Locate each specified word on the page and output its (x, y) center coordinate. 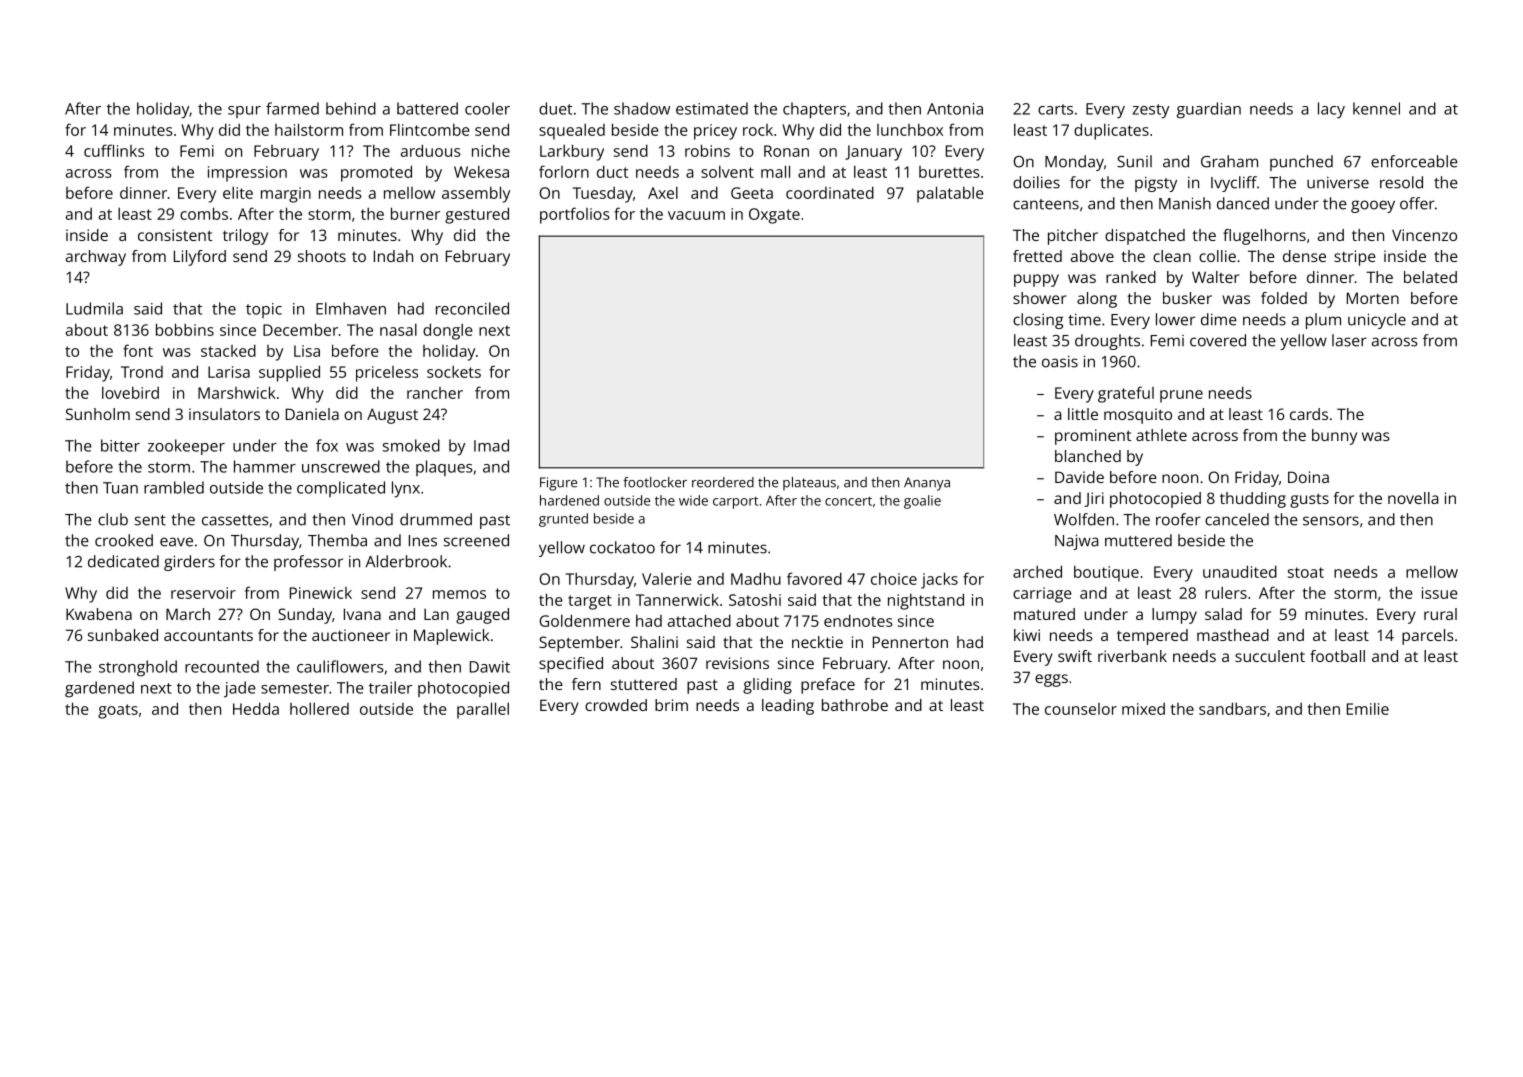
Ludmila (94, 308)
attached (699, 620)
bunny (1334, 437)
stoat (1306, 572)
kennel (1376, 108)
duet (555, 108)
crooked (124, 540)
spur (244, 112)
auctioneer (351, 635)
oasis (1060, 362)
